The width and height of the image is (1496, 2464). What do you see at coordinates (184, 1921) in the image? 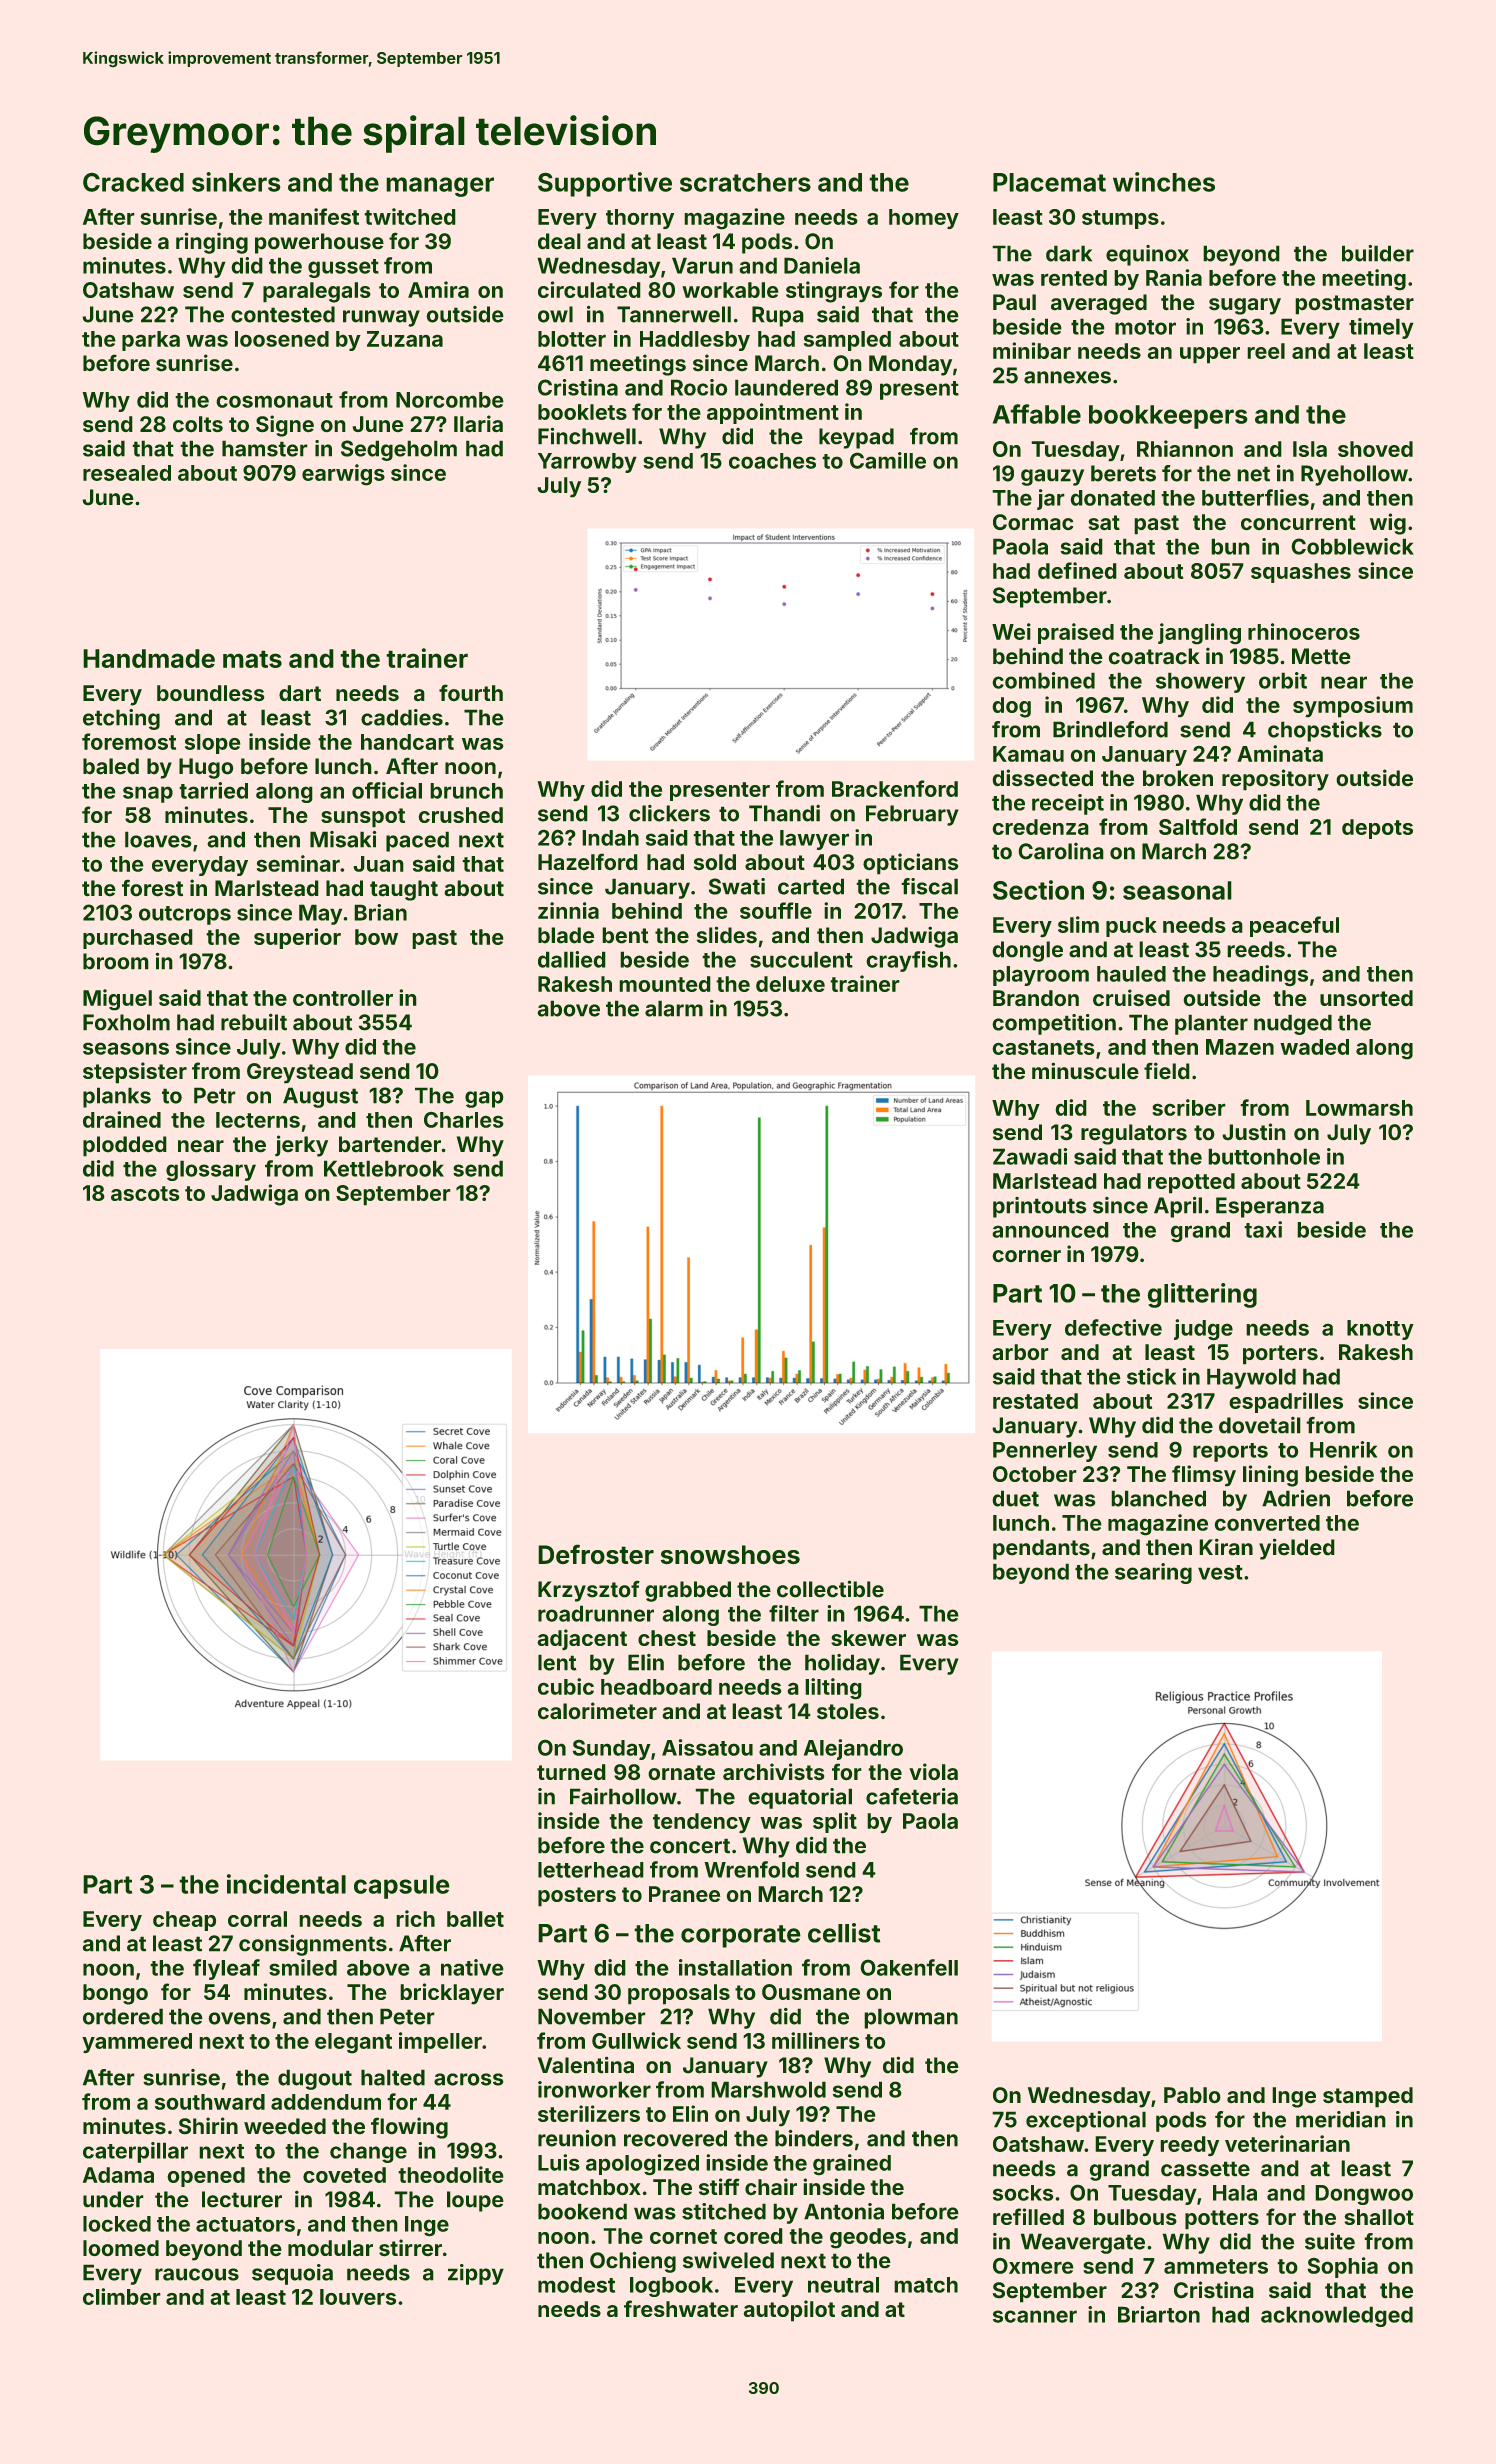
I see `cheap` at bounding box center [184, 1921].
